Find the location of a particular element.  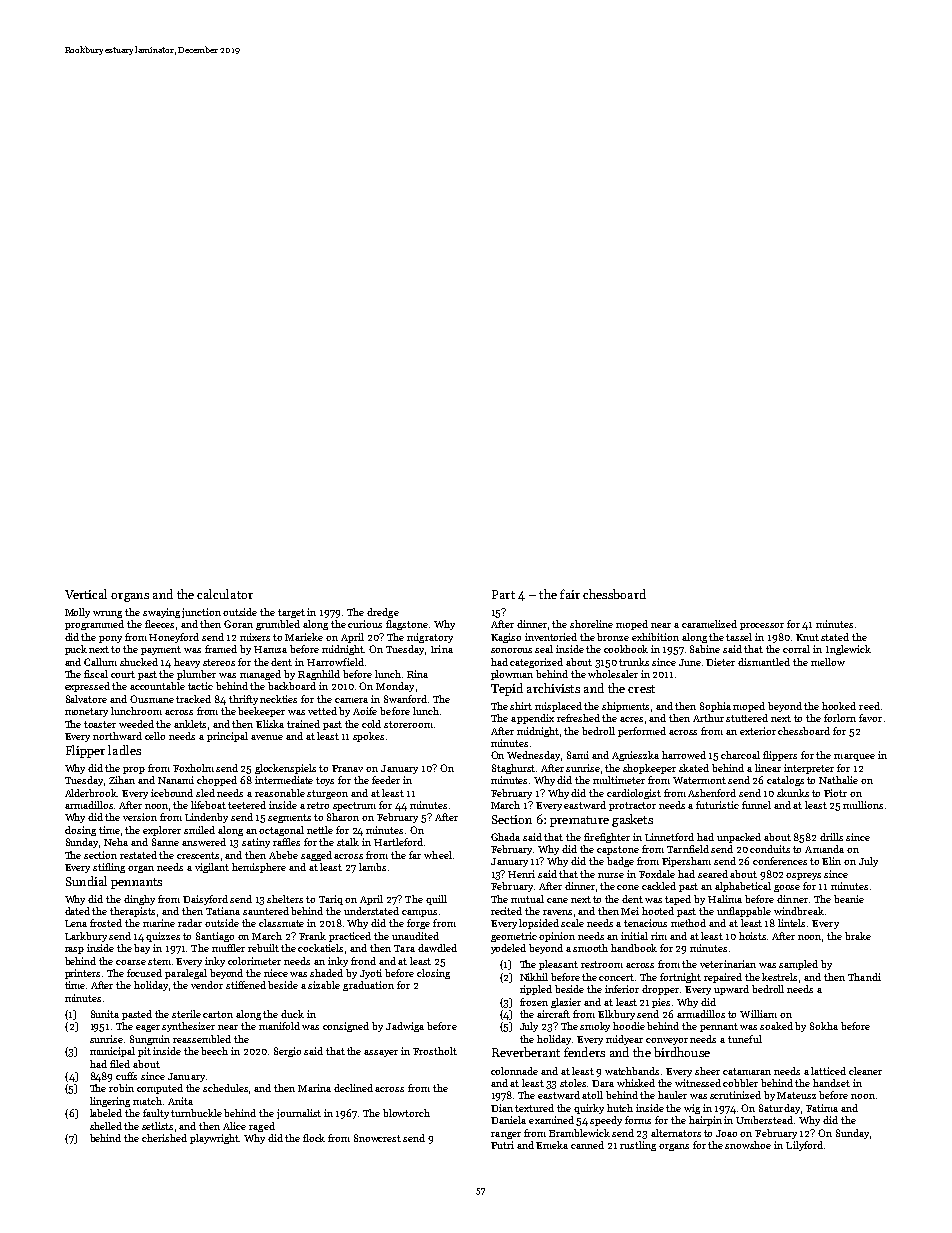

managed is located at coordinates (260, 675).
